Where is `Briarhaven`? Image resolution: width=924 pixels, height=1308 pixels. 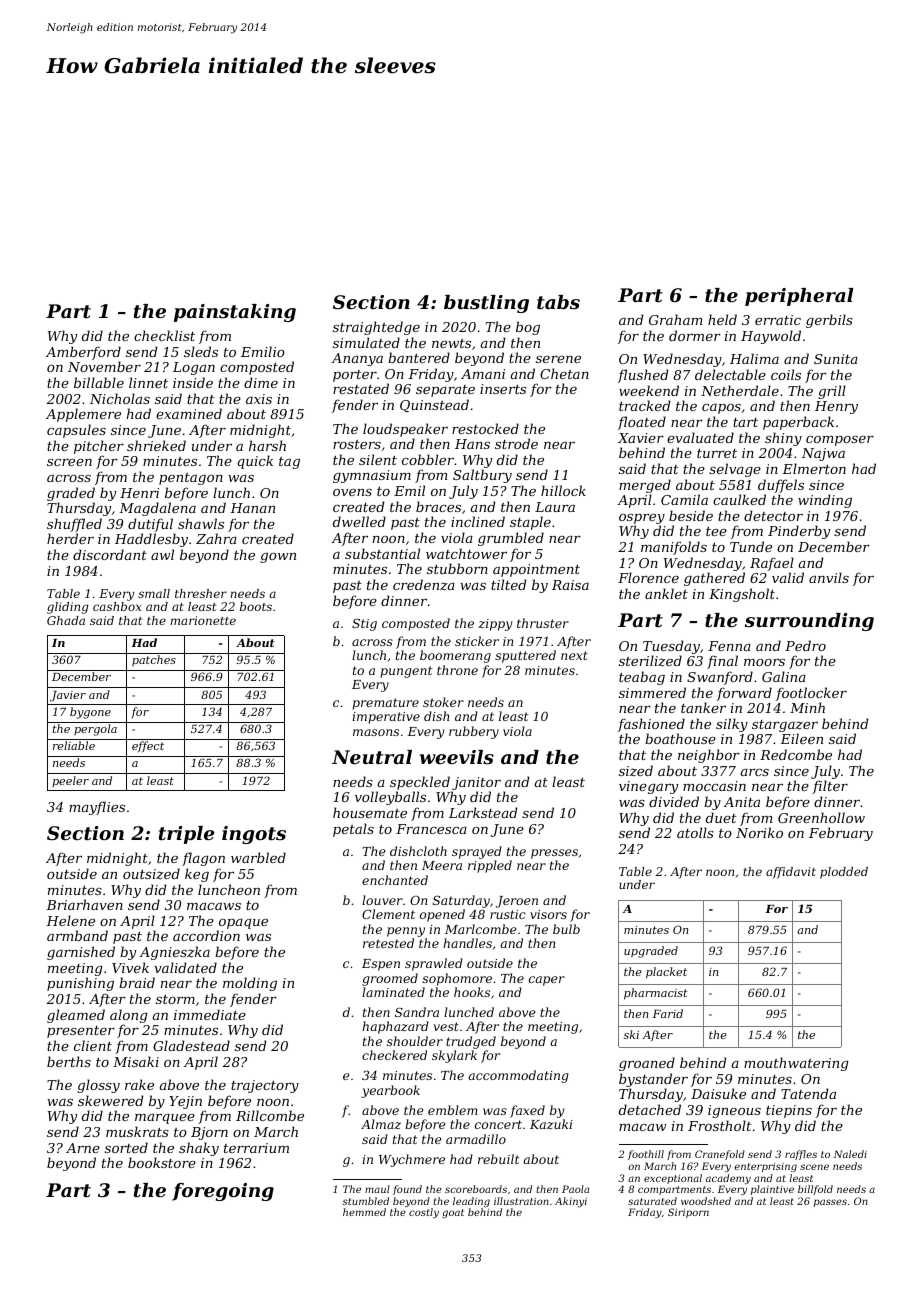 Briarhaven is located at coordinates (84, 904).
